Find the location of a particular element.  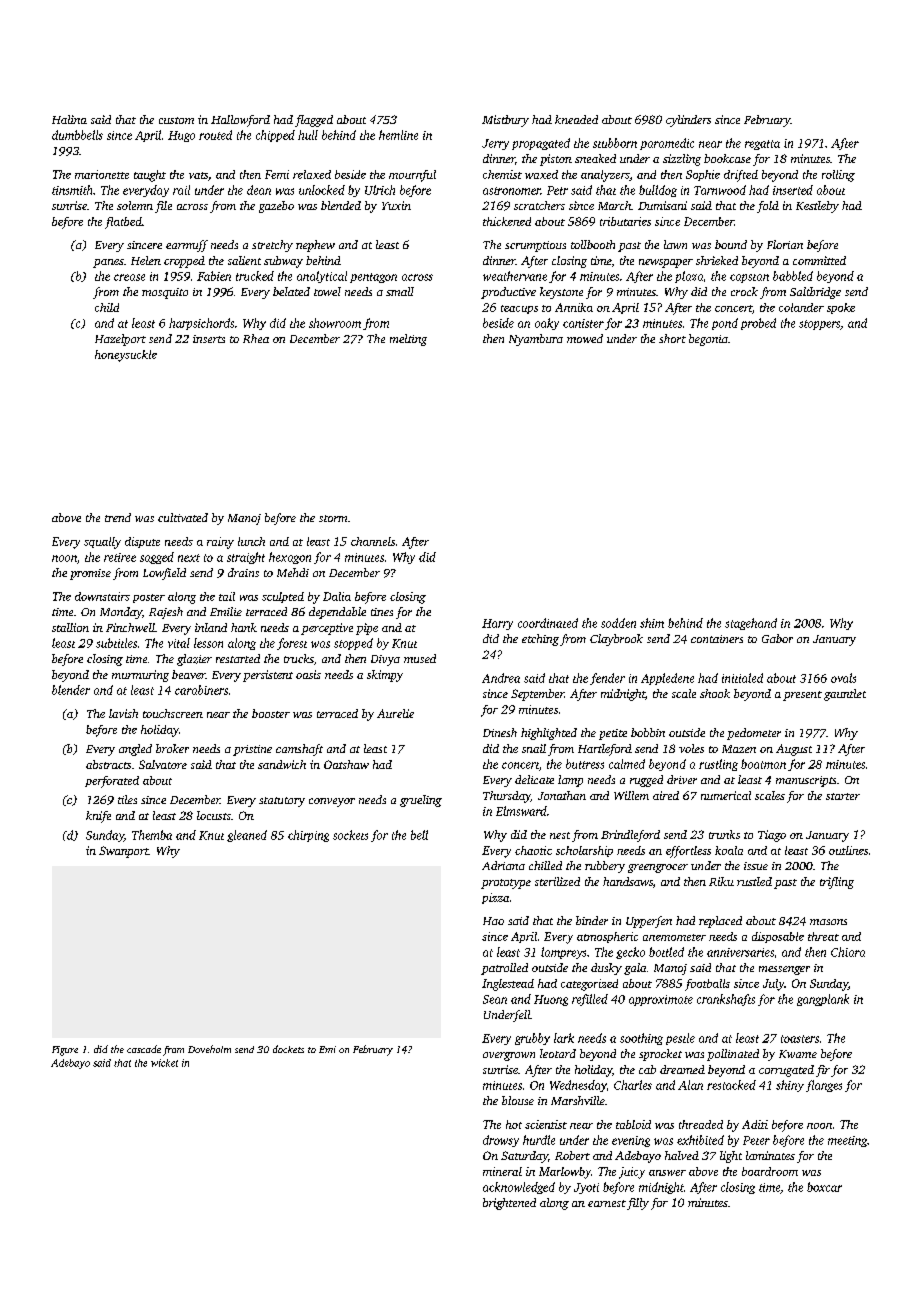

Huong is located at coordinates (551, 1000).
